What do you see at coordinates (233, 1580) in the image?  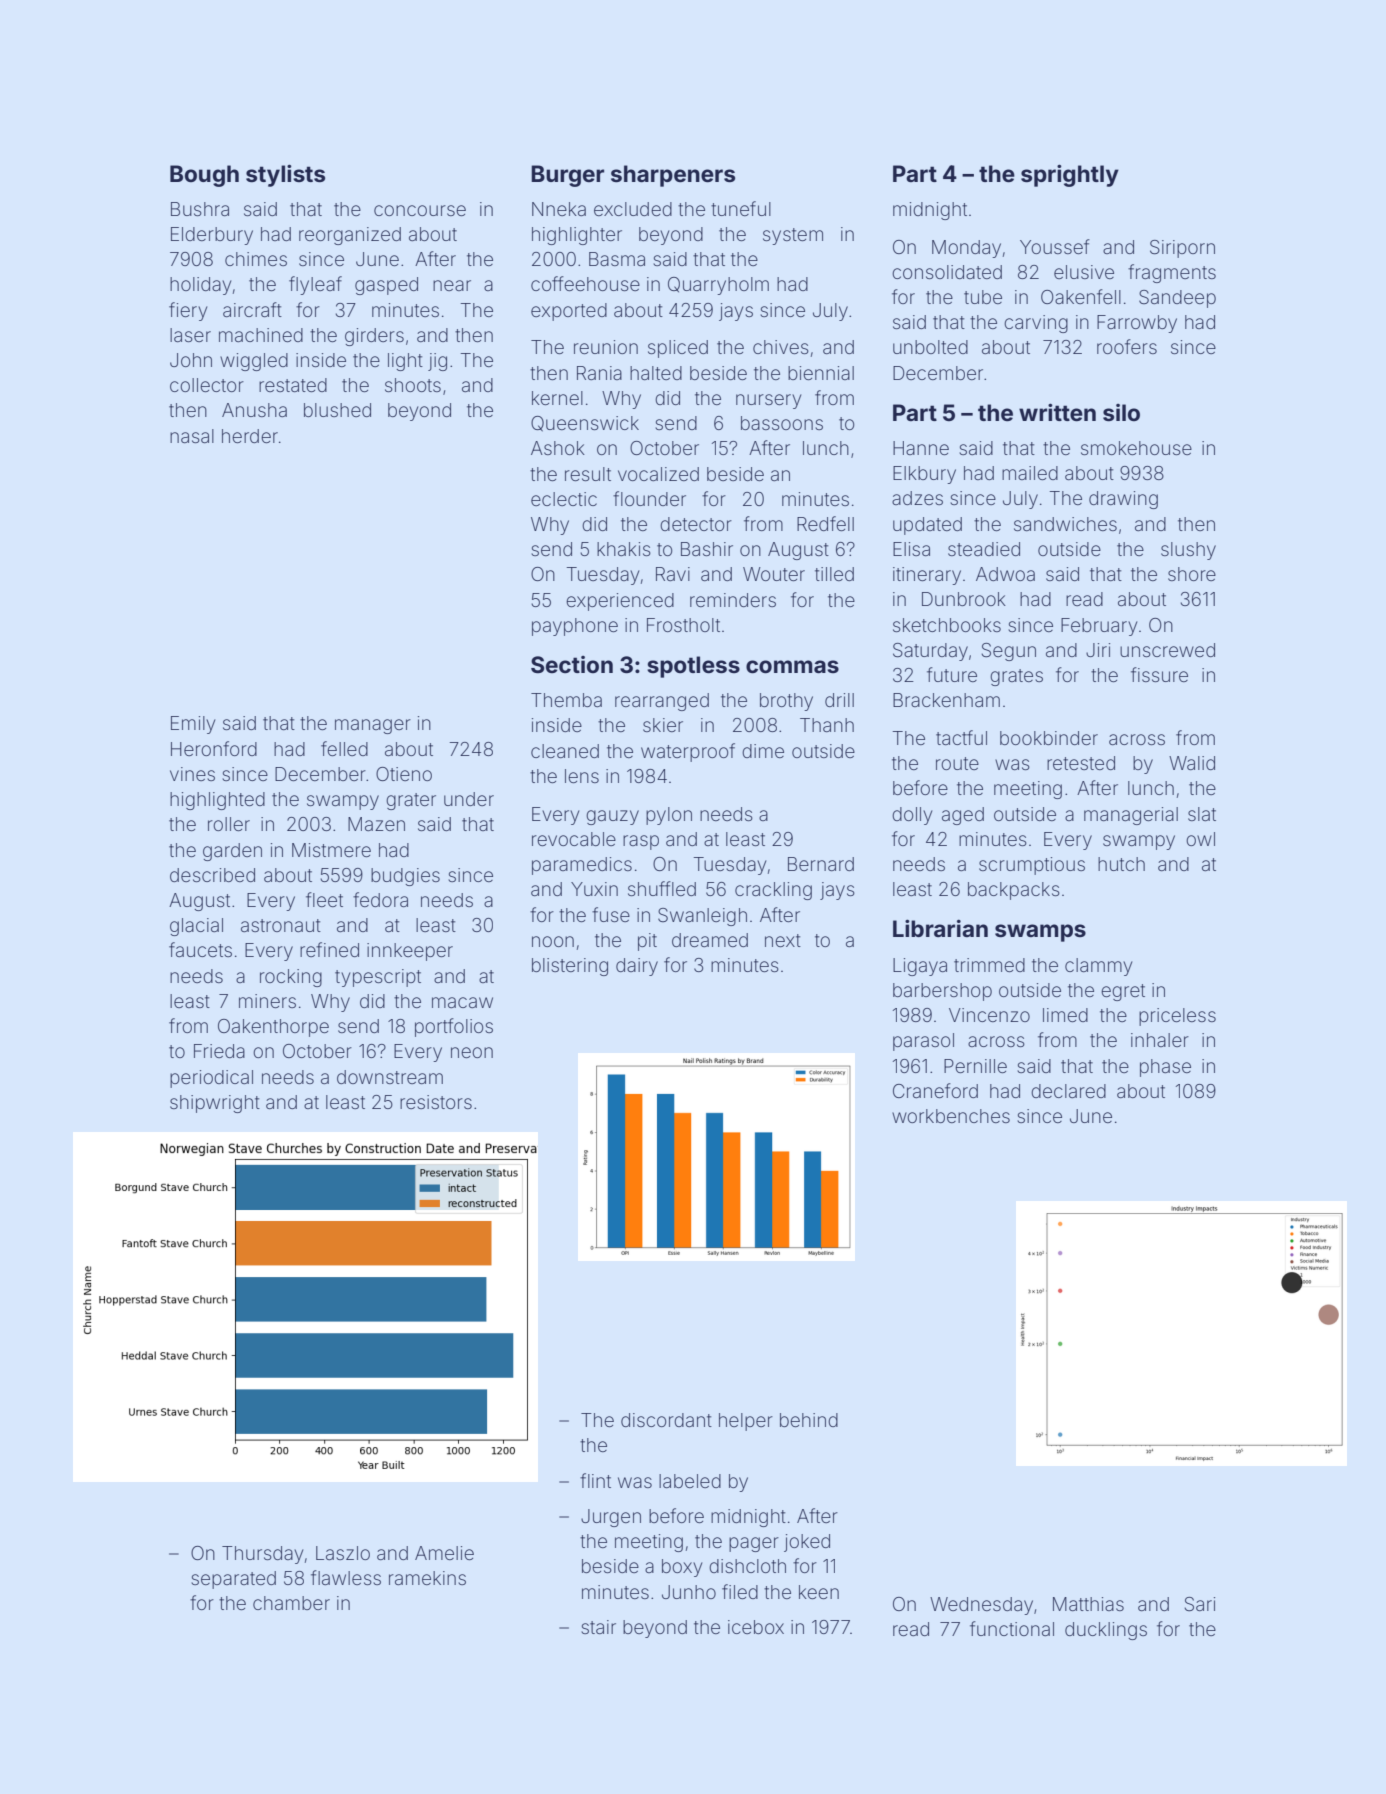 I see `separated` at bounding box center [233, 1580].
